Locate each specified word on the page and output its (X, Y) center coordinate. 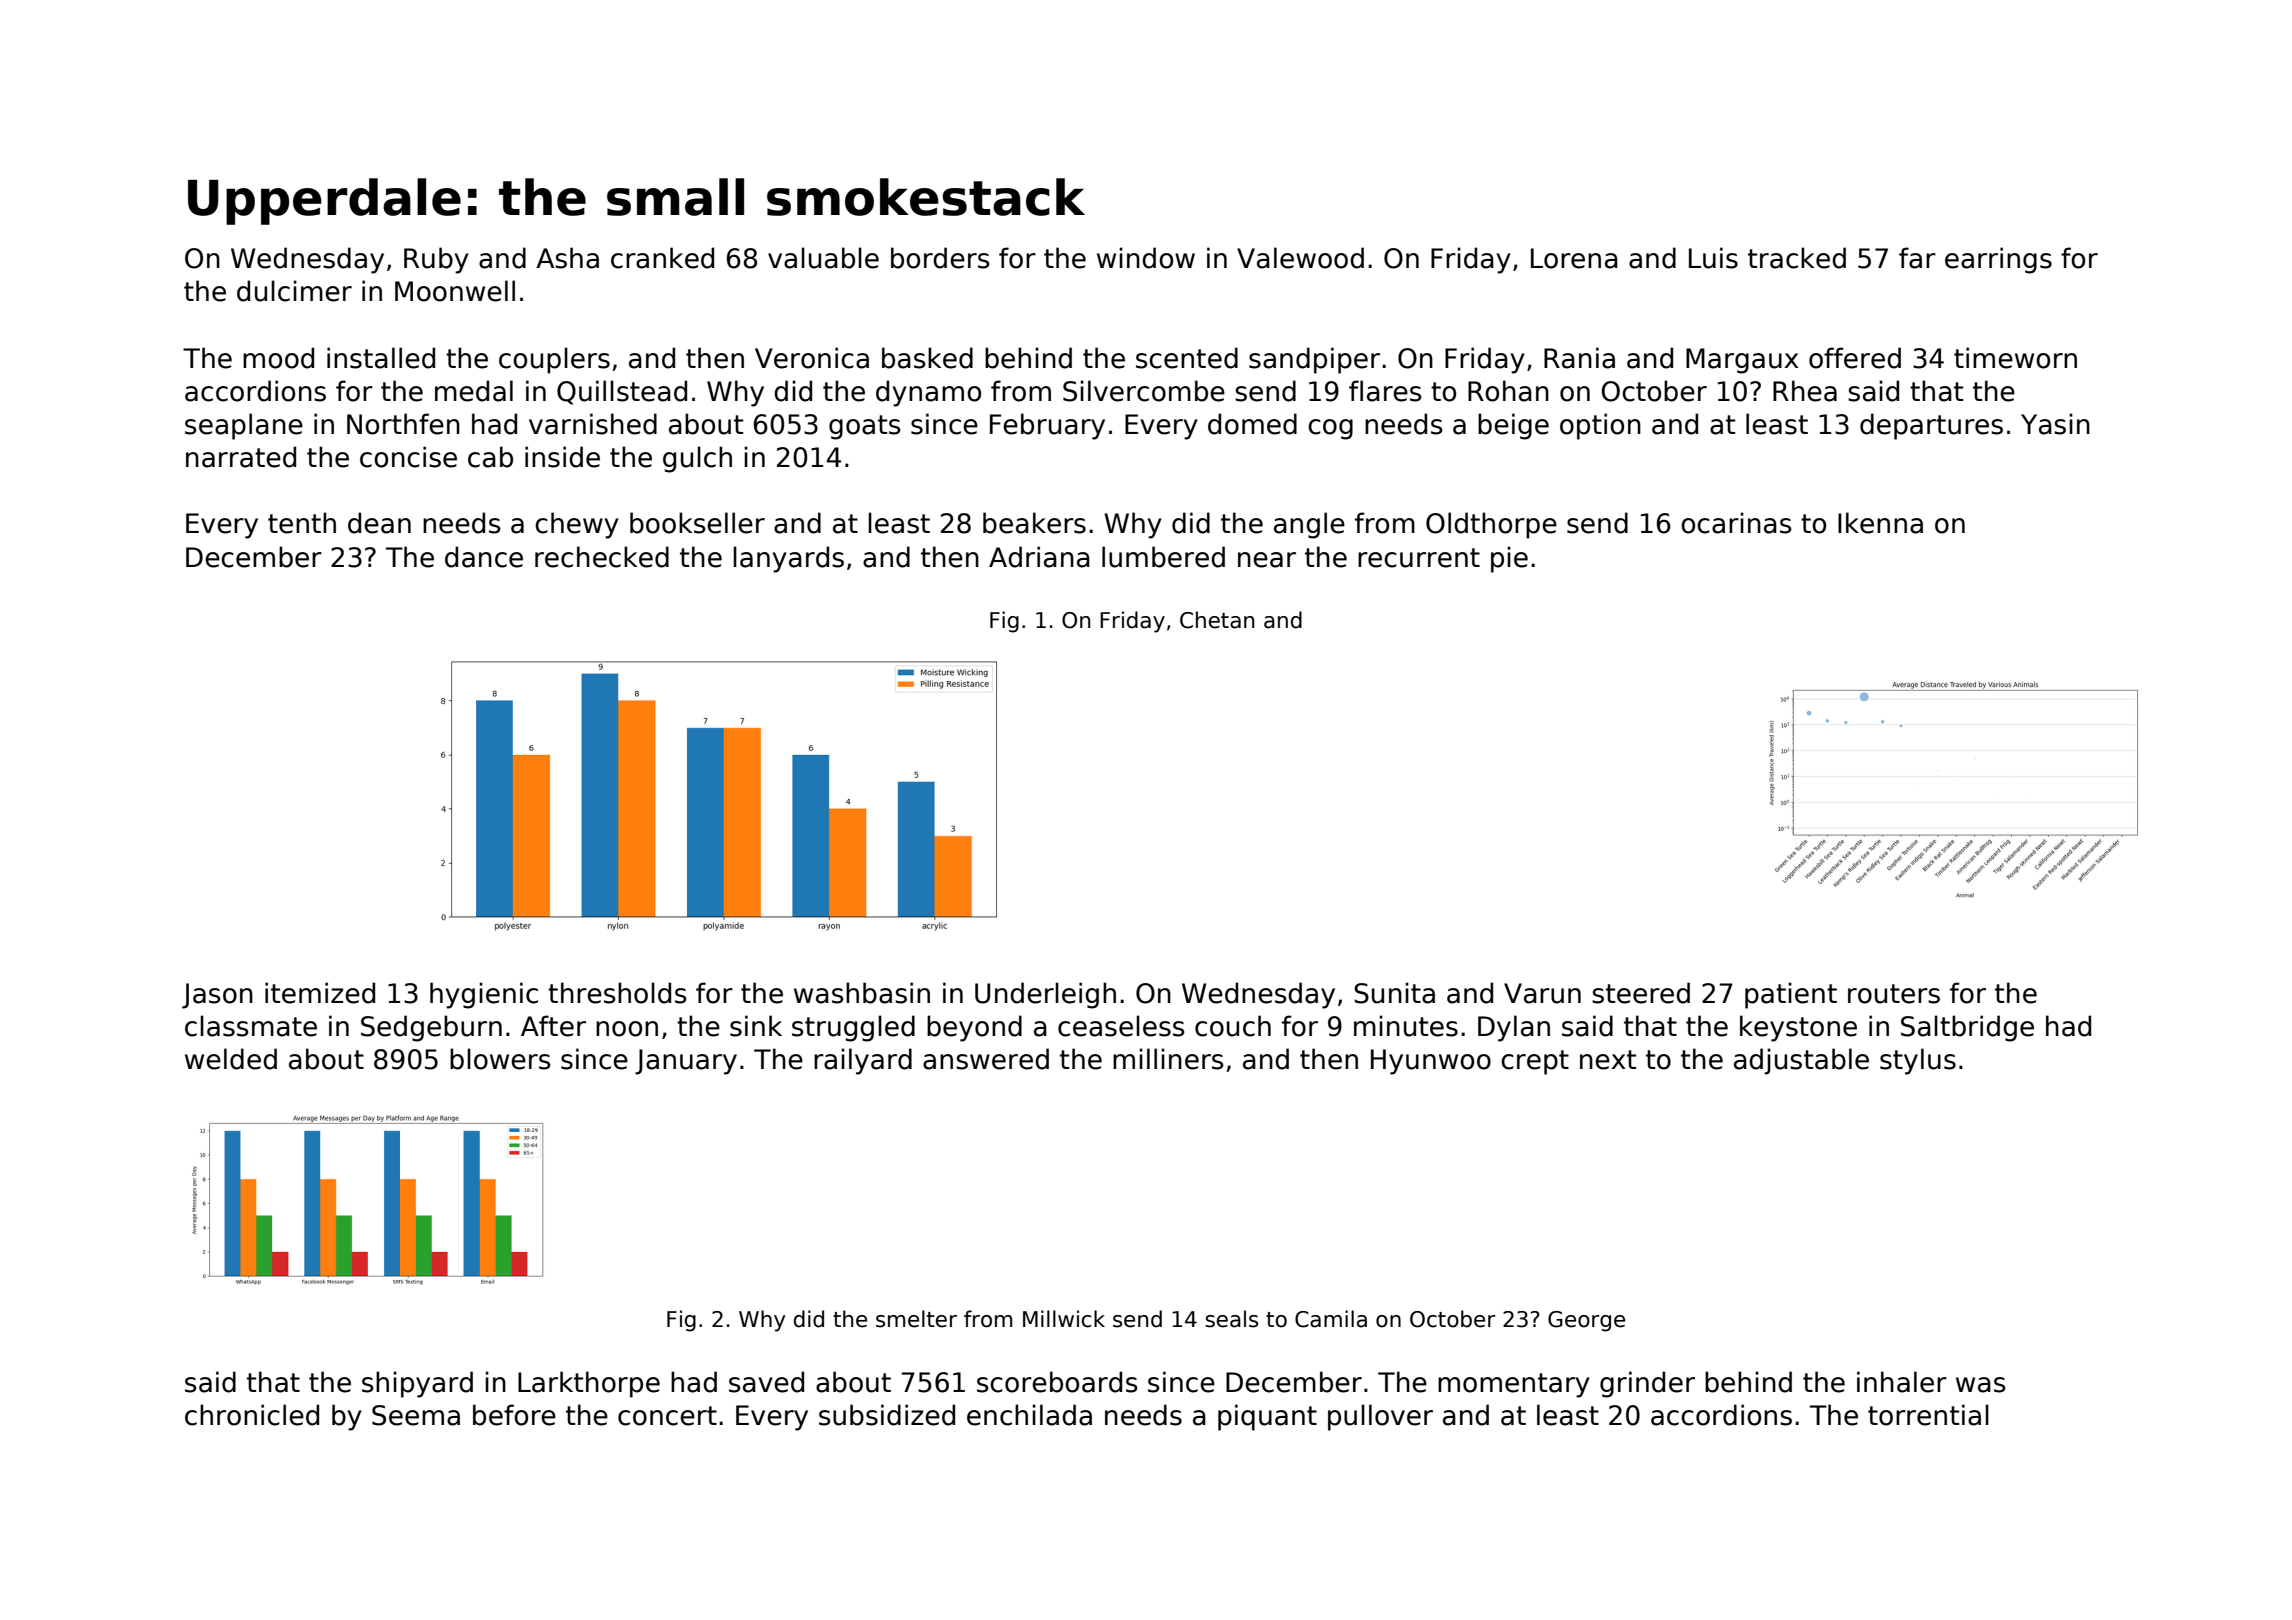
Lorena (1574, 258)
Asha (567, 258)
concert (667, 1416)
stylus (1918, 1061)
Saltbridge (1967, 1028)
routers (1894, 994)
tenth (302, 523)
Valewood (1300, 258)
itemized (320, 993)
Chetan (1217, 620)
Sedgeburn (431, 1028)
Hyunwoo (1431, 1062)
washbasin (862, 993)
